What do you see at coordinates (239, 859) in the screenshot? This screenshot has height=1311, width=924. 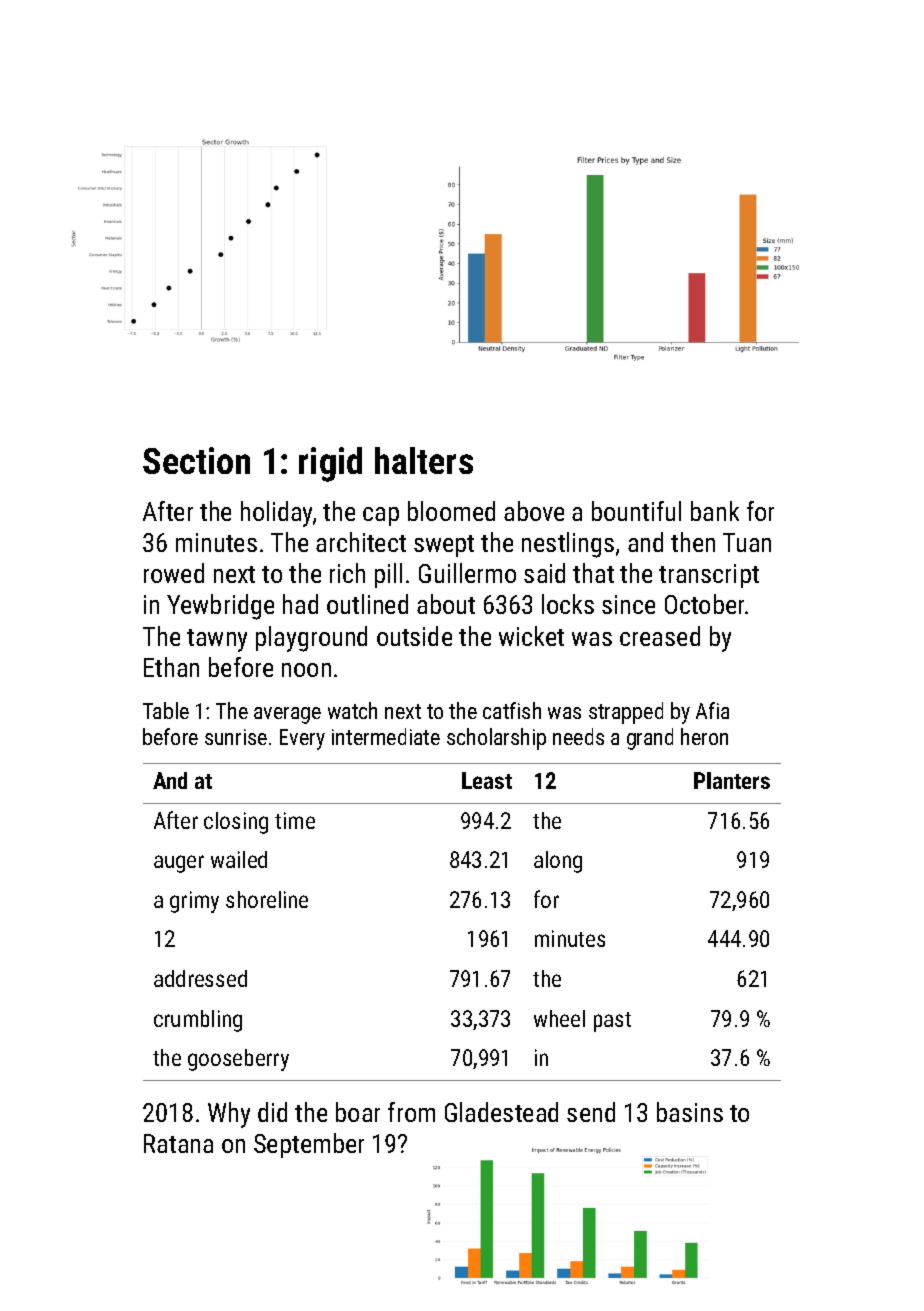 I see `wailed` at bounding box center [239, 859].
